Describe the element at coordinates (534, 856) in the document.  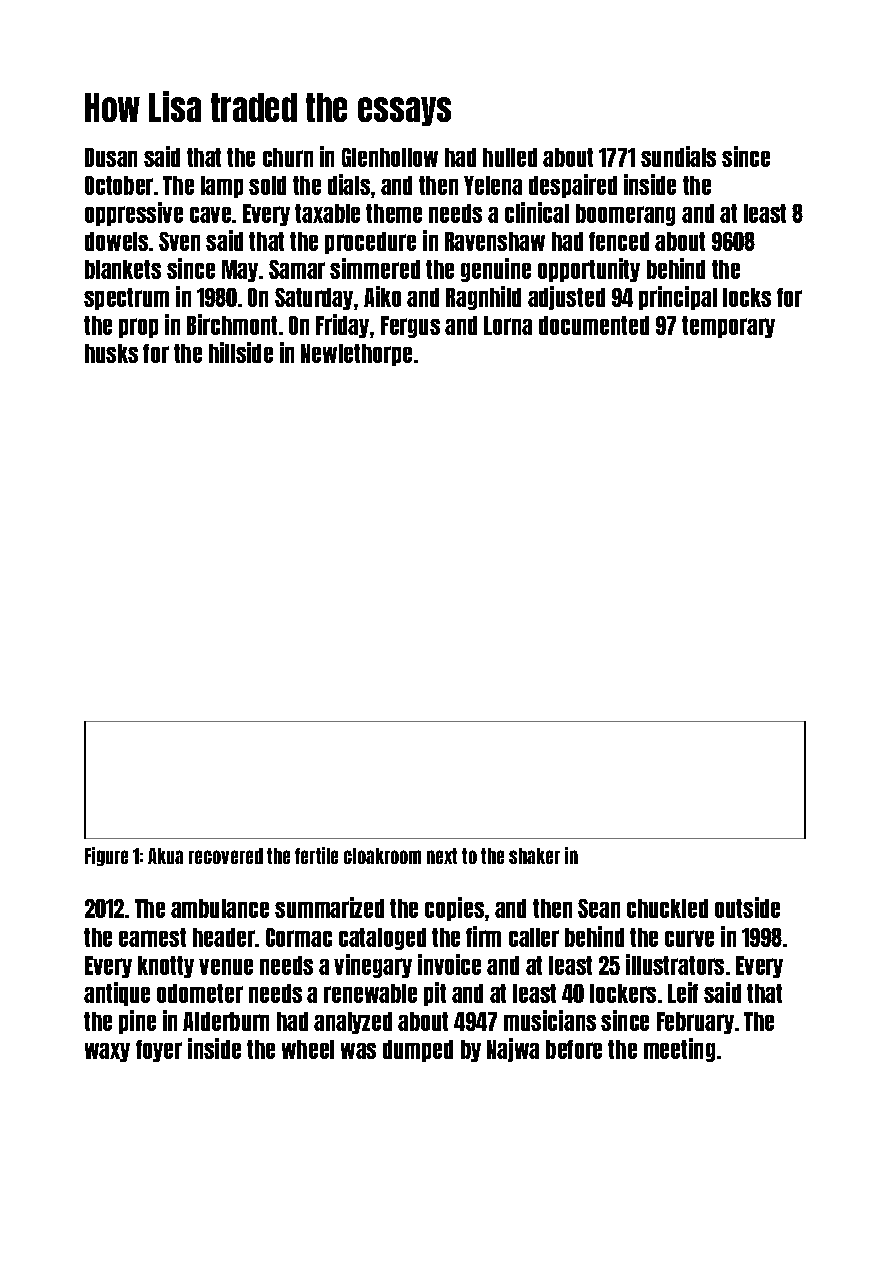
I see `shaker` at that location.
